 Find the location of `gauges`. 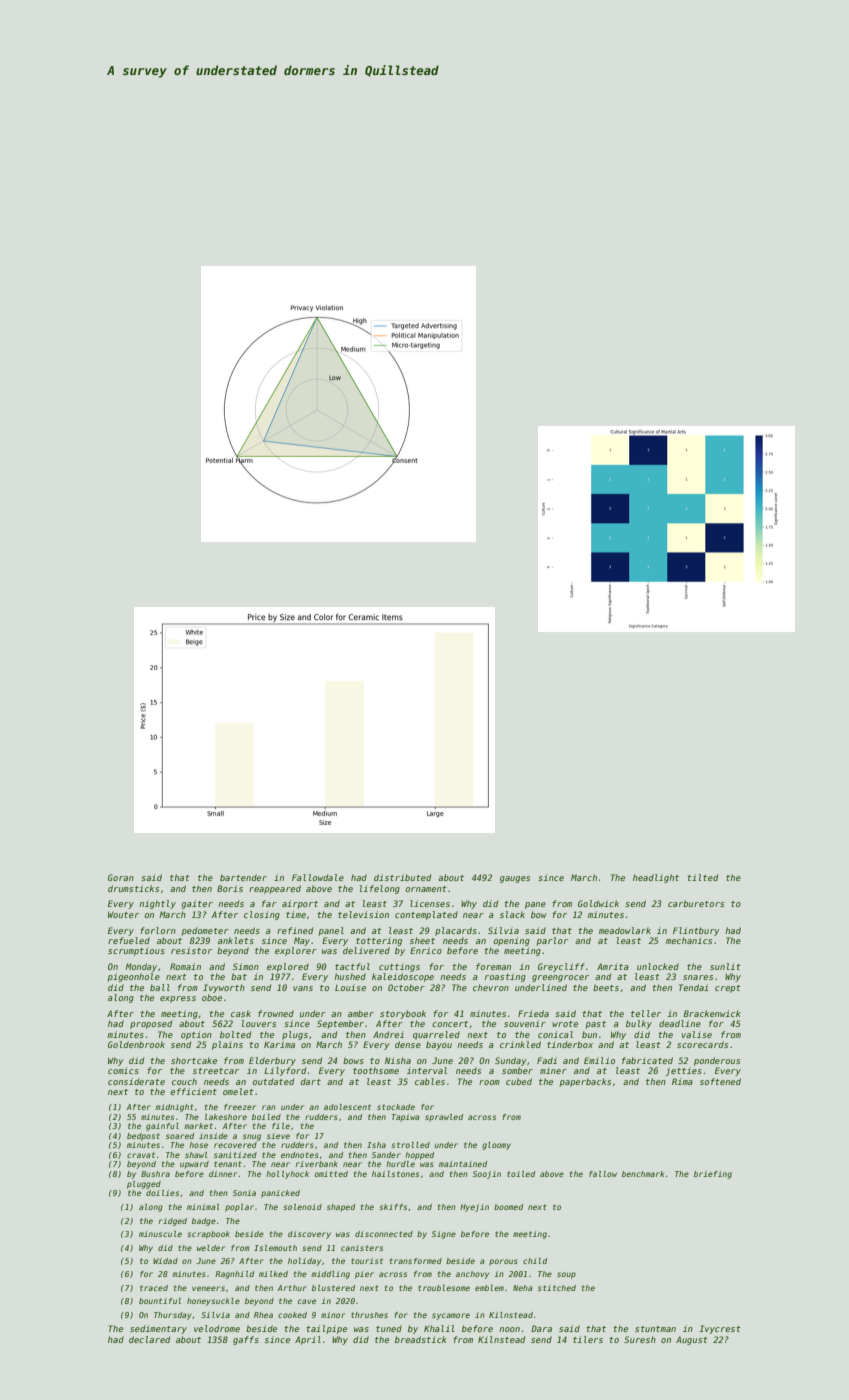

gauges is located at coordinates (515, 879).
